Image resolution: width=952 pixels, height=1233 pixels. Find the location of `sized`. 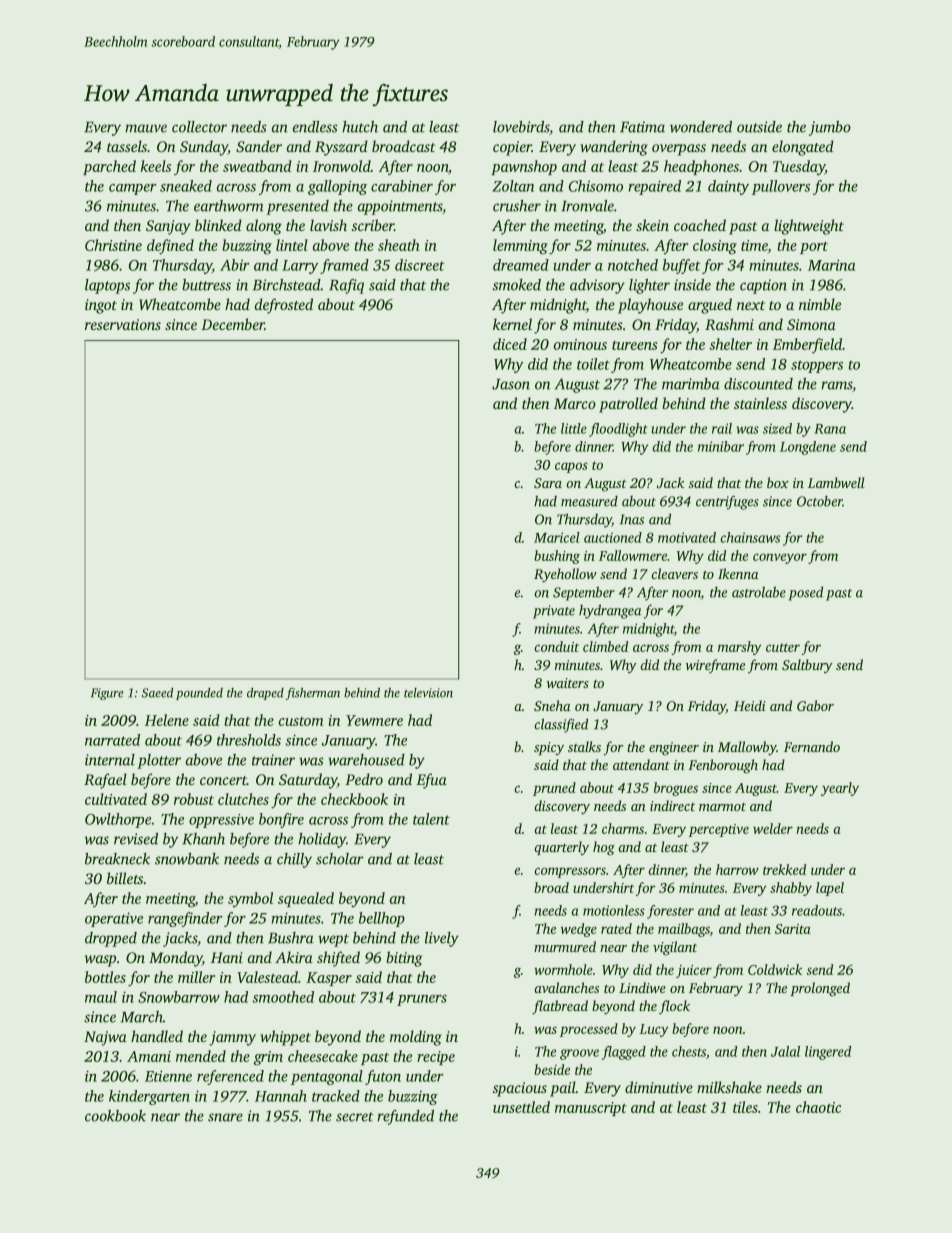

sized is located at coordinates (777, 428).
